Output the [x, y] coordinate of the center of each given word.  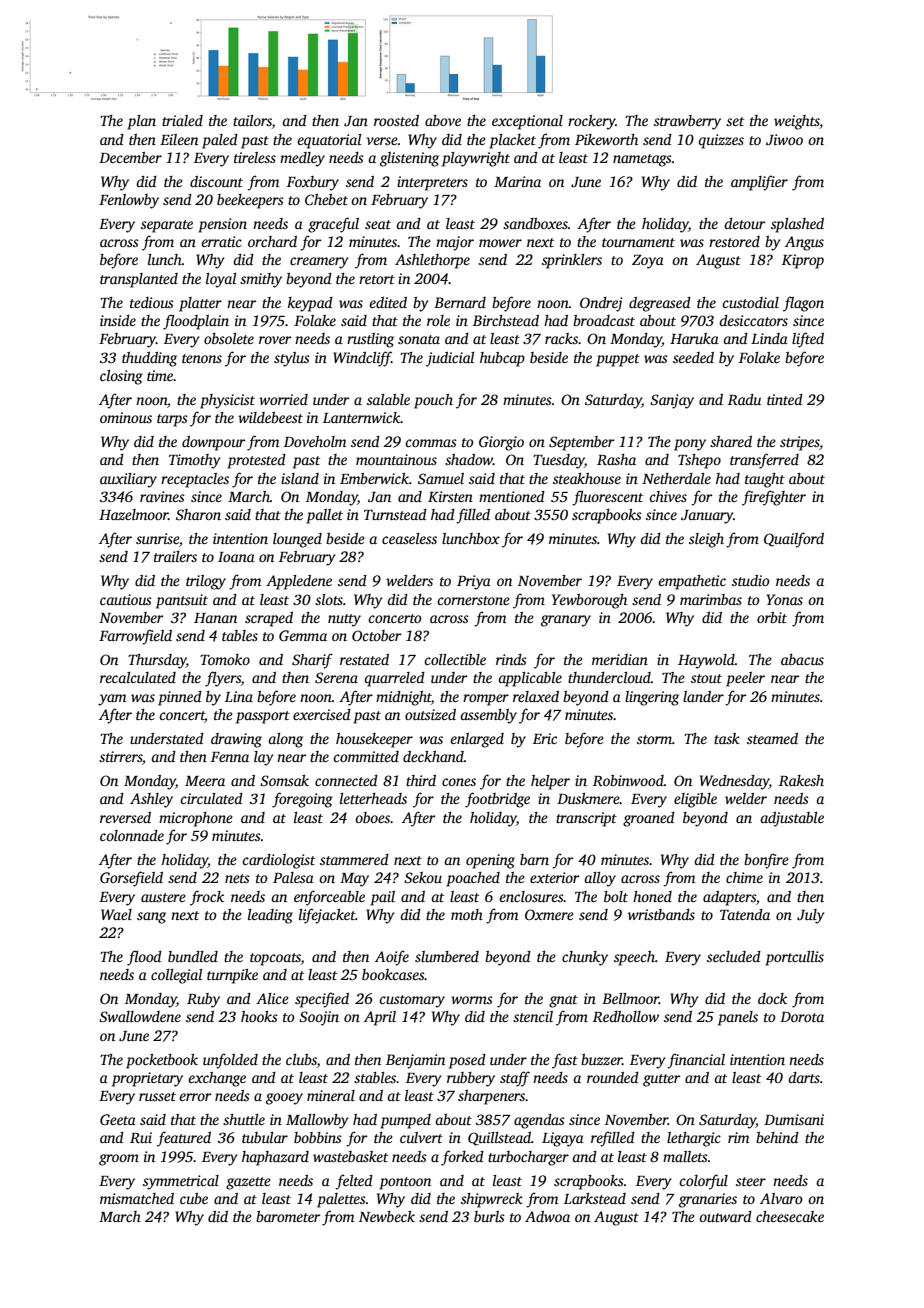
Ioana [236, 557]
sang [151, 918]
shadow [469, 459]
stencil [533, 1016]
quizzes [721, 141]
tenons [202, 358]
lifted [808, 340]
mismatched [137, 1198]
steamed [772, 738]
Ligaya [563, 1139]
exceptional [527, 122]
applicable [530, 679]
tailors [252, 122]
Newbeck [387, 1216]
